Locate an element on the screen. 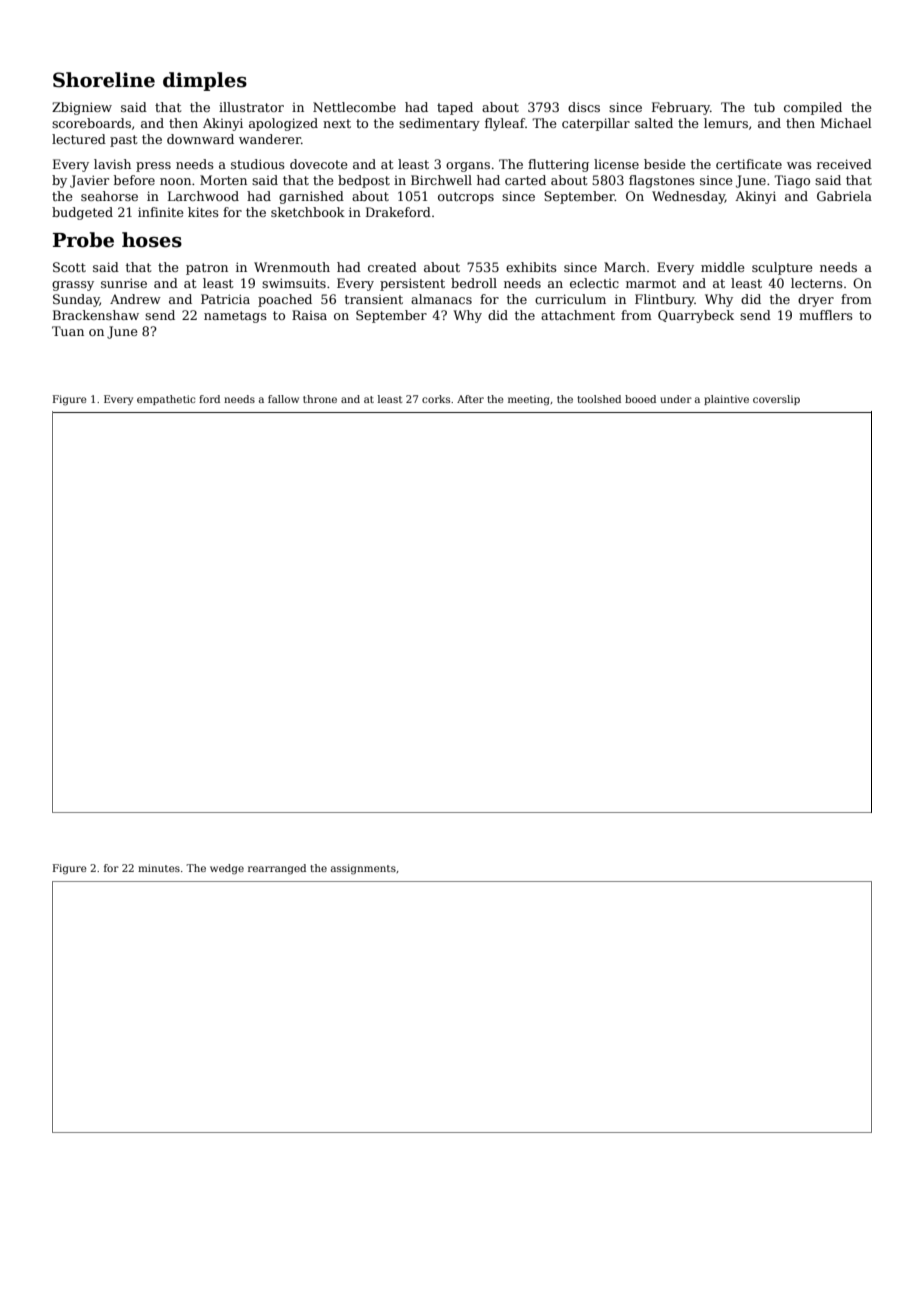 The width and height of the screenshot is (924, 1308). assignments is located at coordinates (363, 869).
